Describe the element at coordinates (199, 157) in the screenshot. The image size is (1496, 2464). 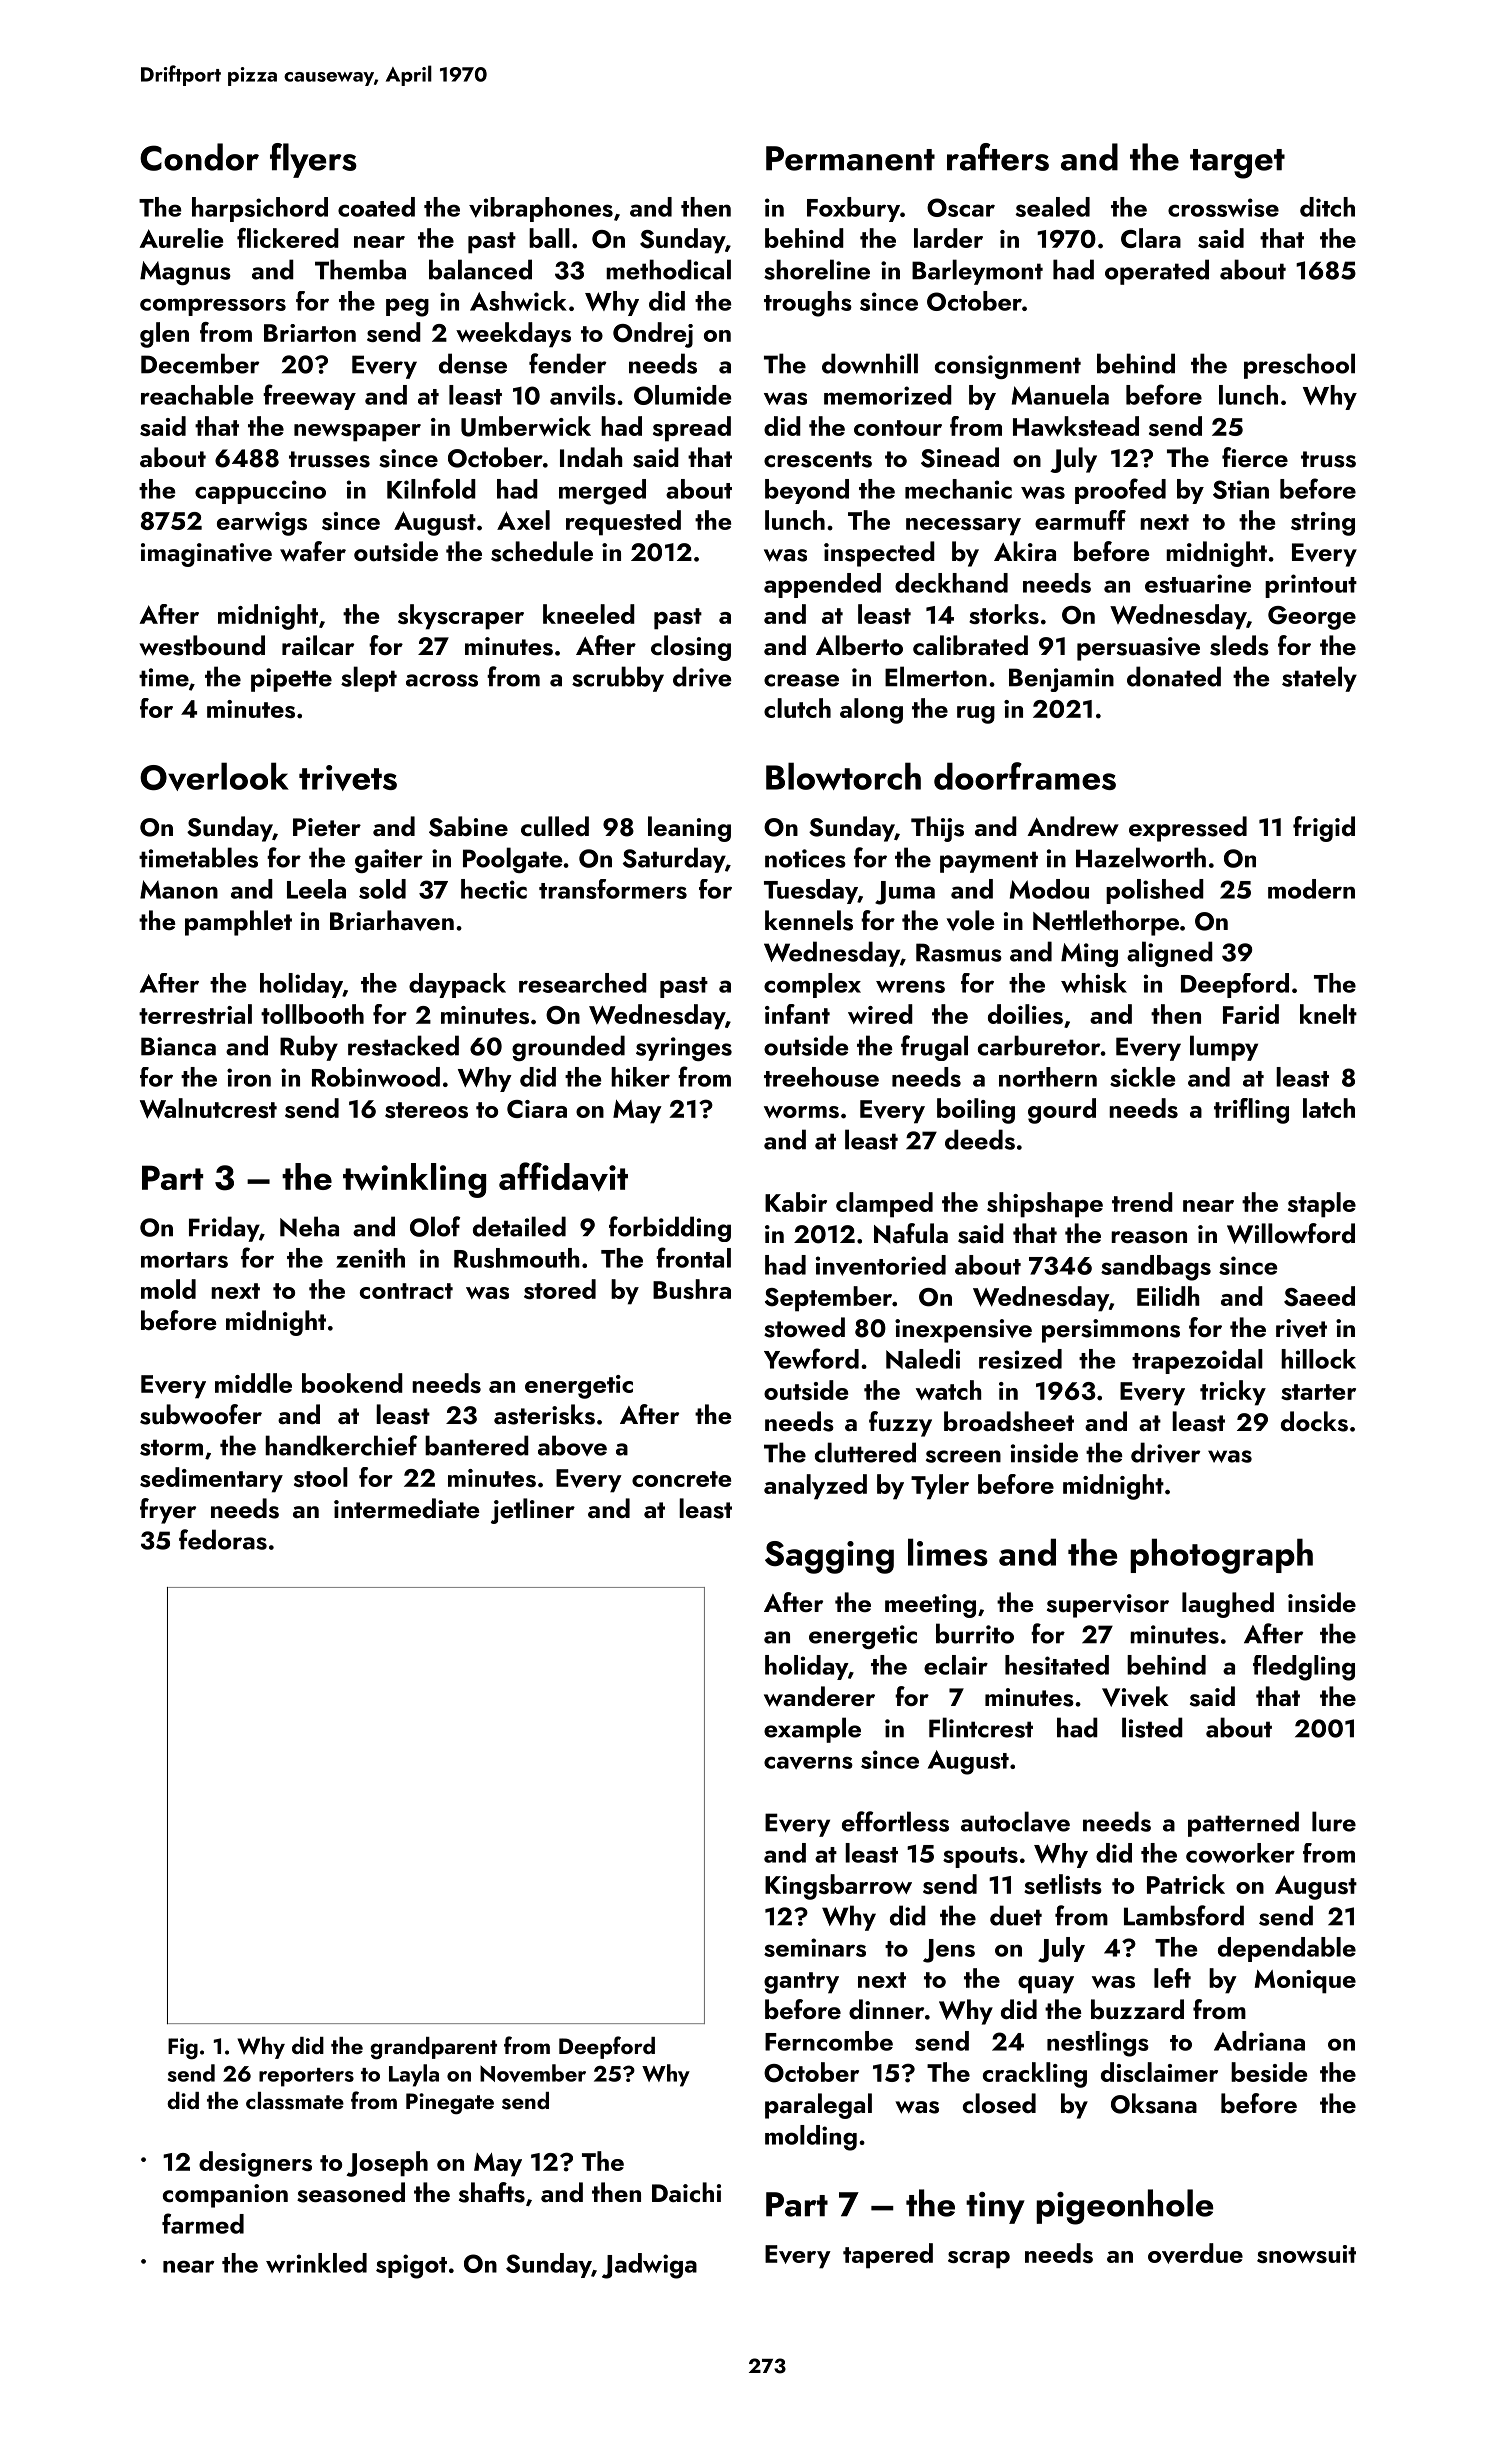
I see `Condor` at that location.
